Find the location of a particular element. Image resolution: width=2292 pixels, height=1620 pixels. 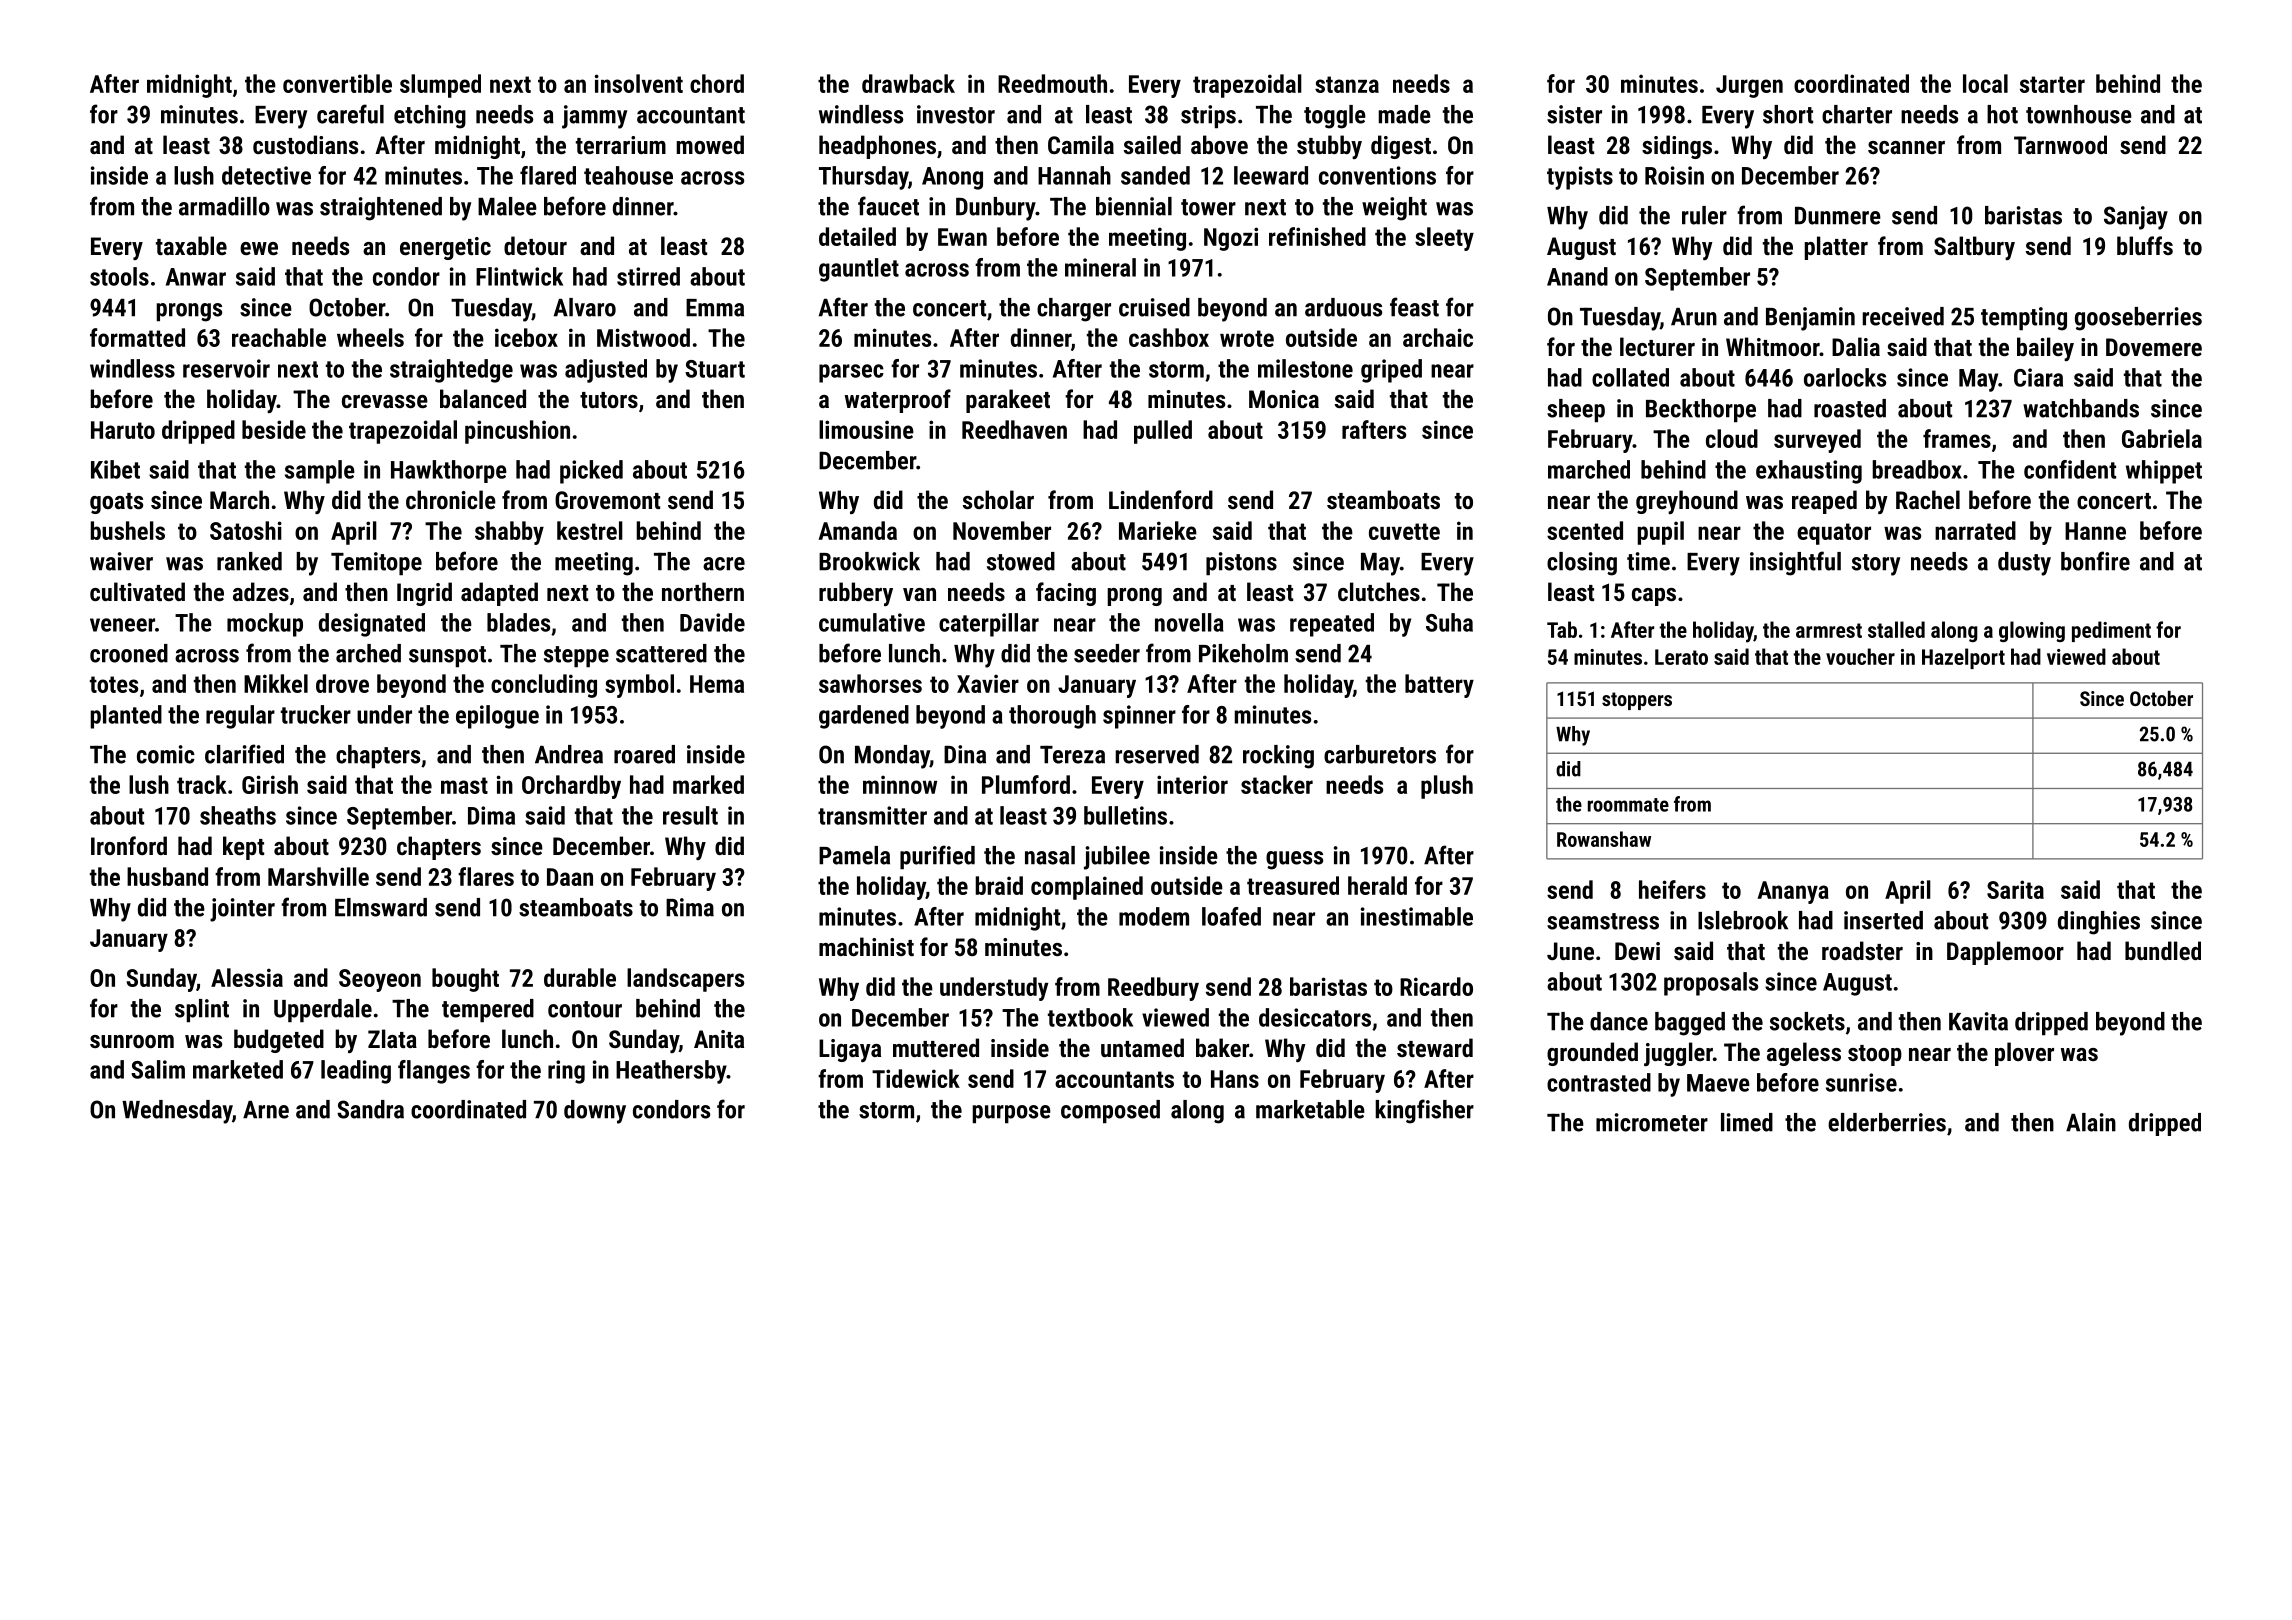

Wednesday is located at coordinates (177, 1112).
